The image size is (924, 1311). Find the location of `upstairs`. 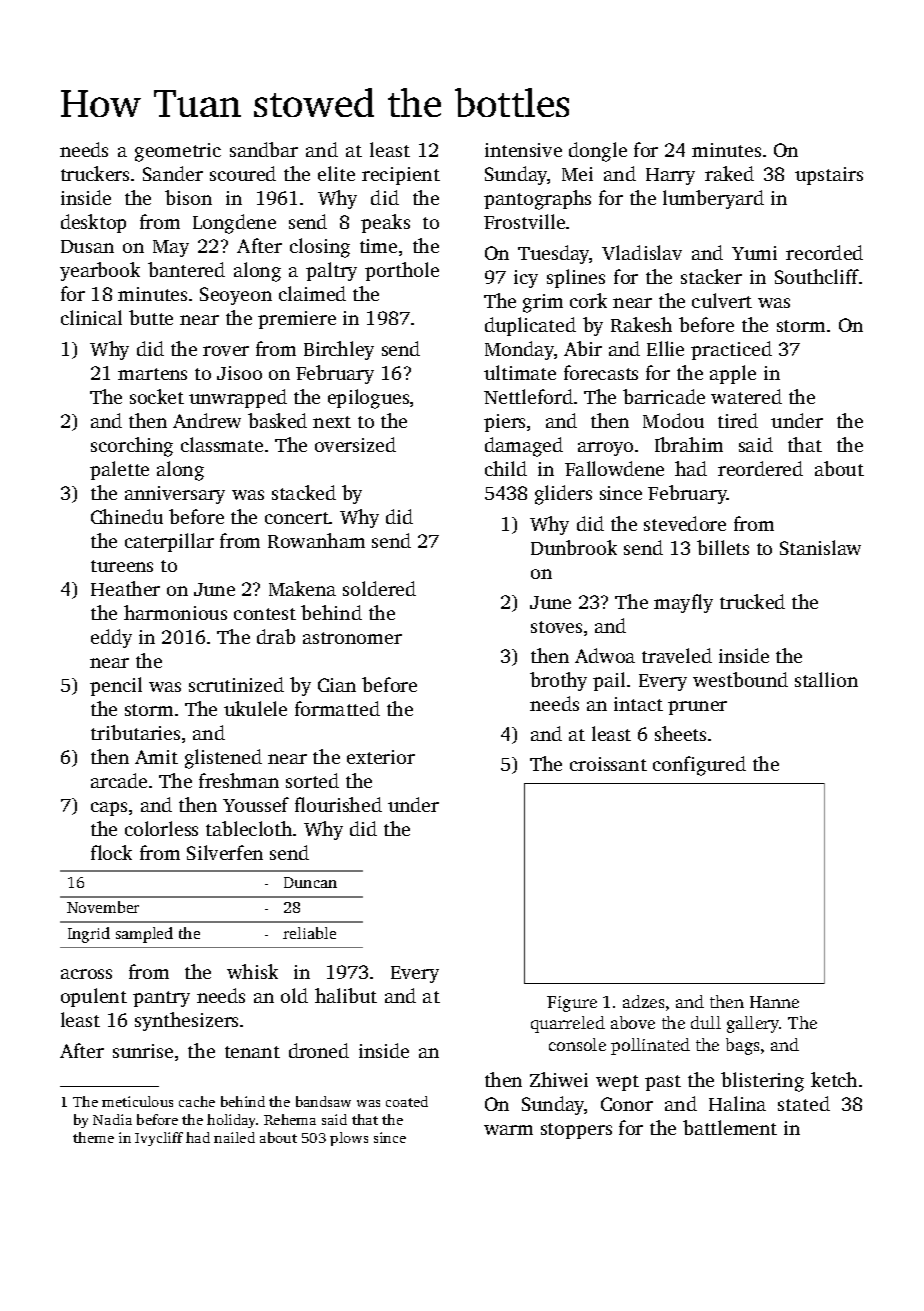

upstairs is located at coordinates (829, 176).
